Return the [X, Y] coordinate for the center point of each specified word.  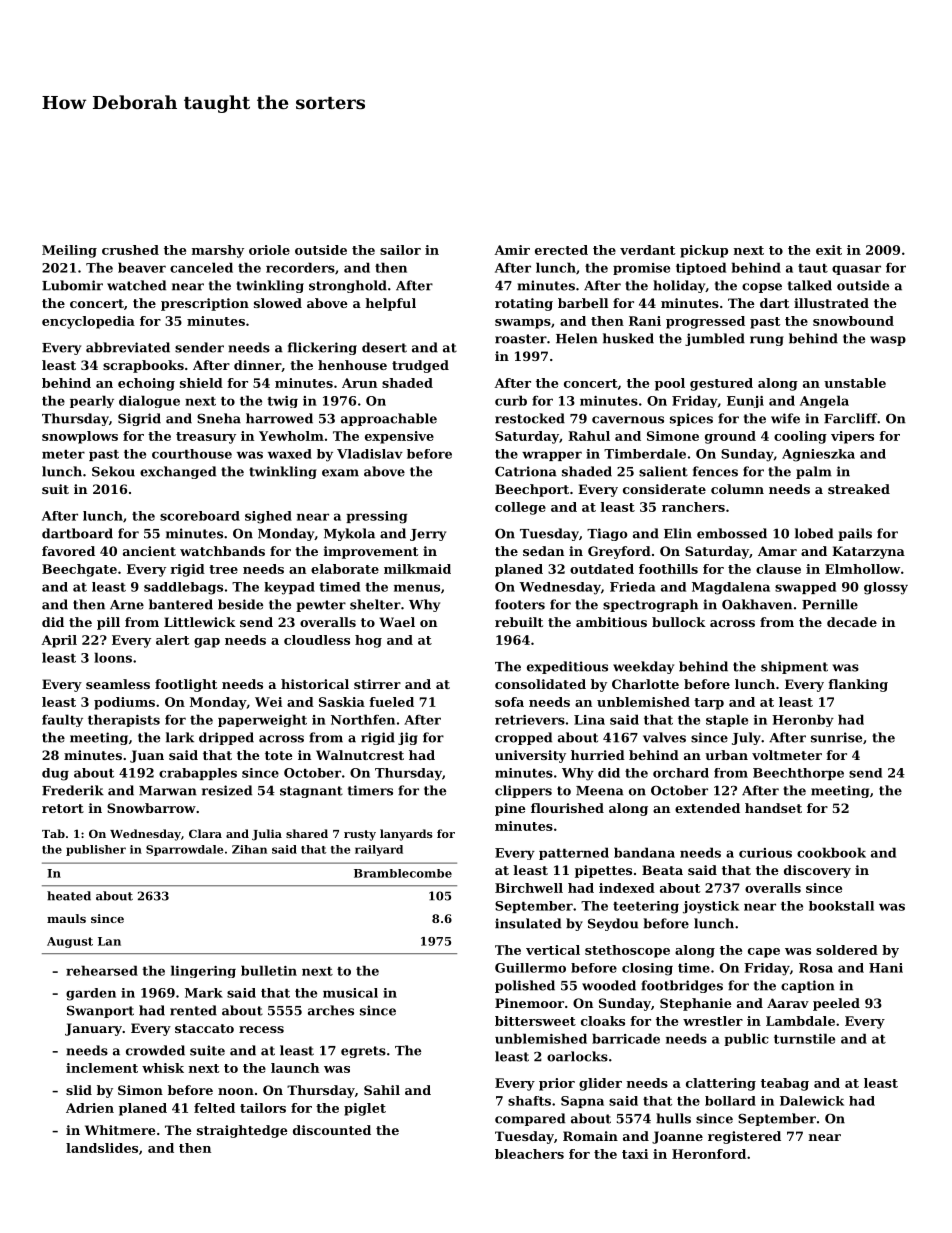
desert [384, 347]
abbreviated [128, 347]
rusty [360, 835]
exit [829, 250]
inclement [102, 1068]
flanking [858, 685]
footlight [186, 685]
